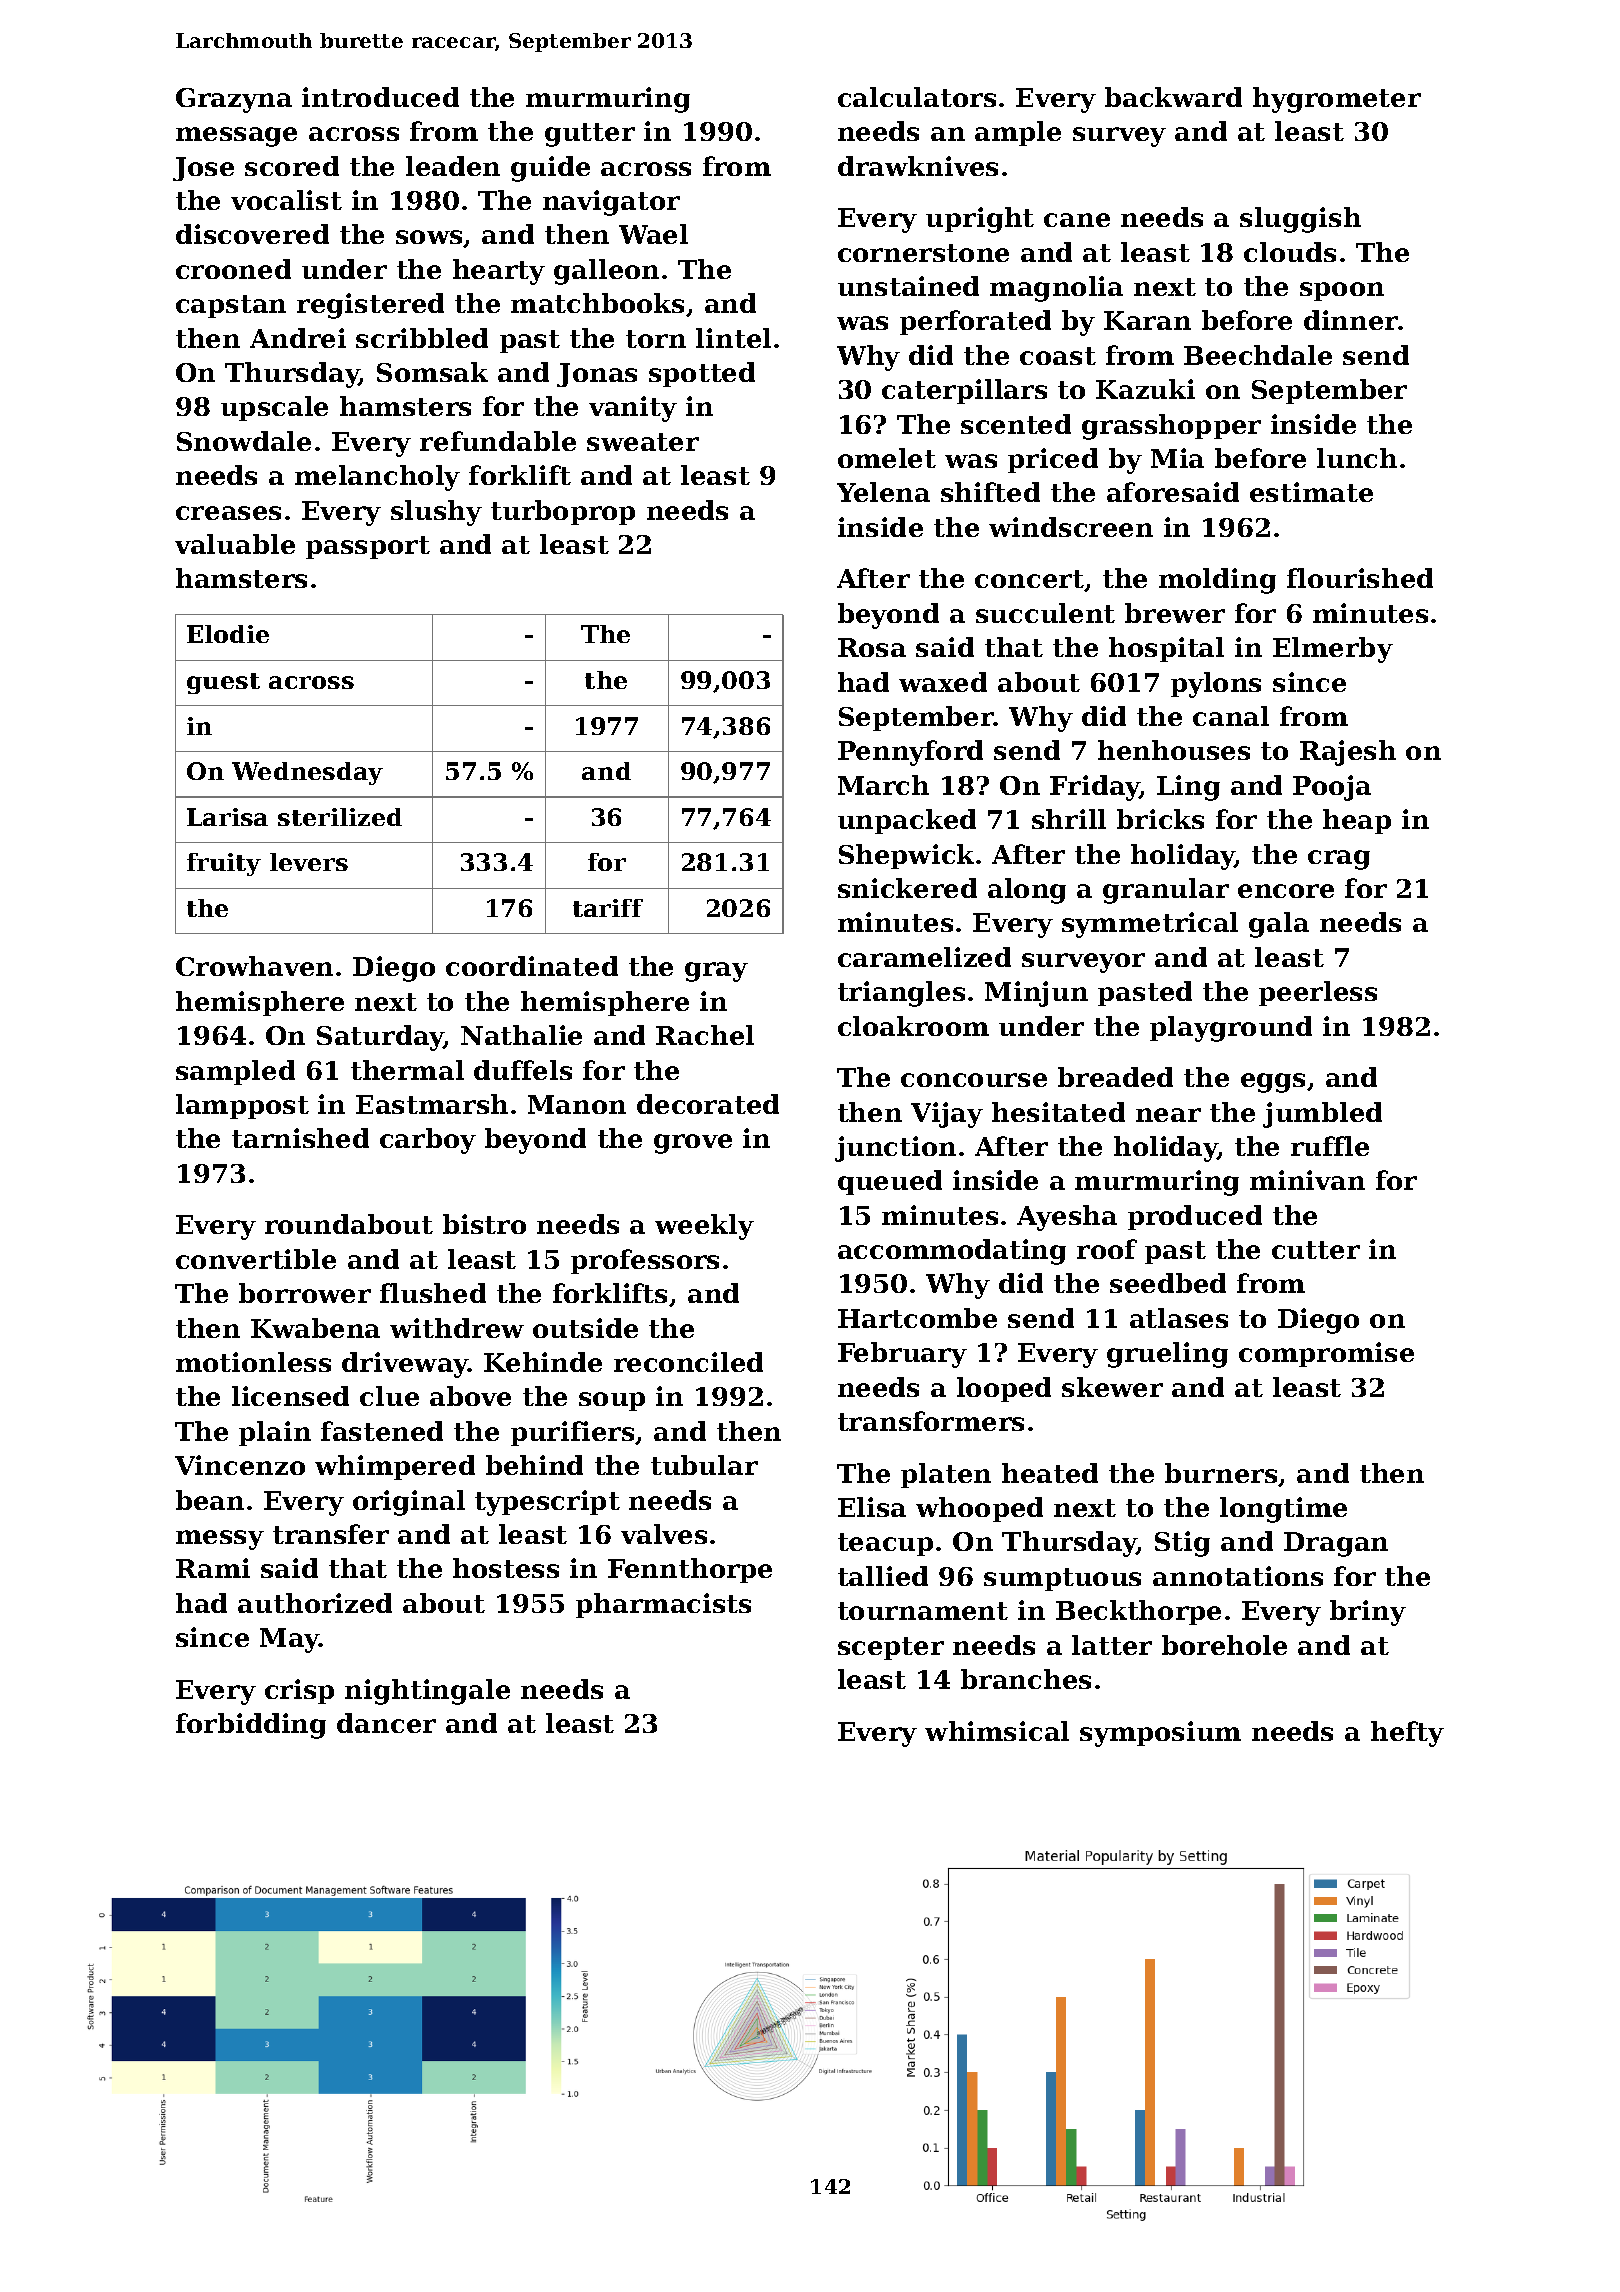 Image resolution: width=1620 pixels, height=2292 pixels. Describe the element at coordinates (891, 1648) in the screenshot. I see `scepter` at that location.
